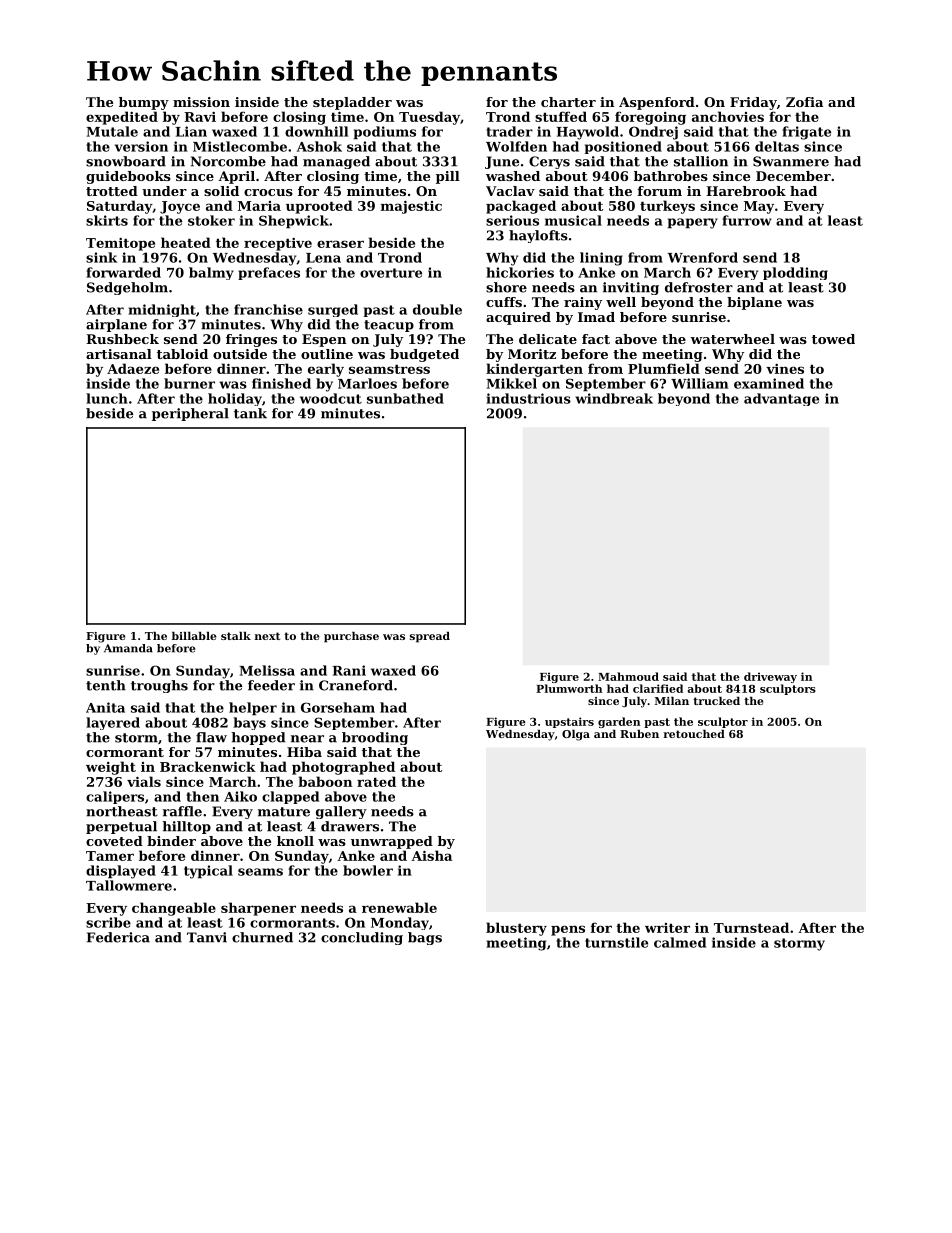 The height and width of the screenshot is (1233, 952). What do you see at coordinates (316, 131) in the screenshot?
I see `downhill` at bounding box center [316, 131].
